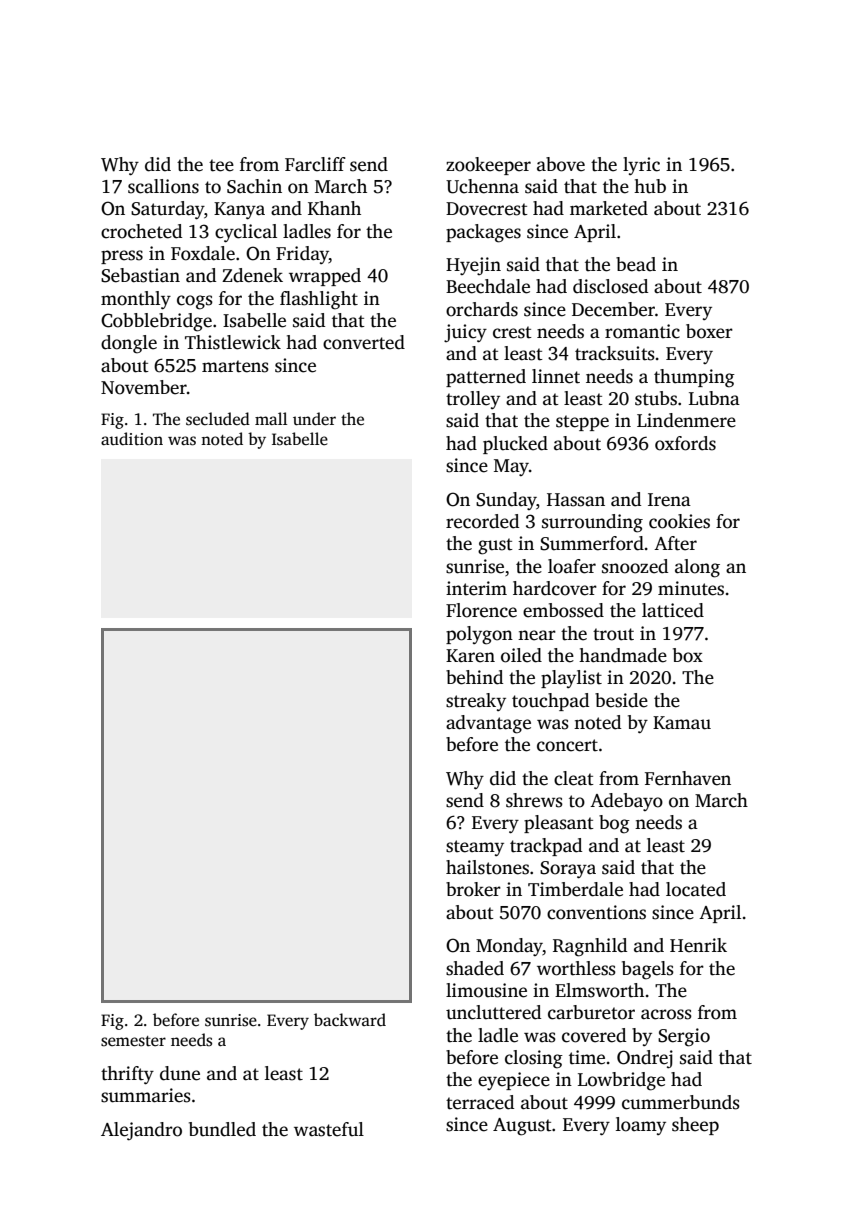  Describe the element at coordinates (222, 1129) in the page. I see `bundled` at that location.
